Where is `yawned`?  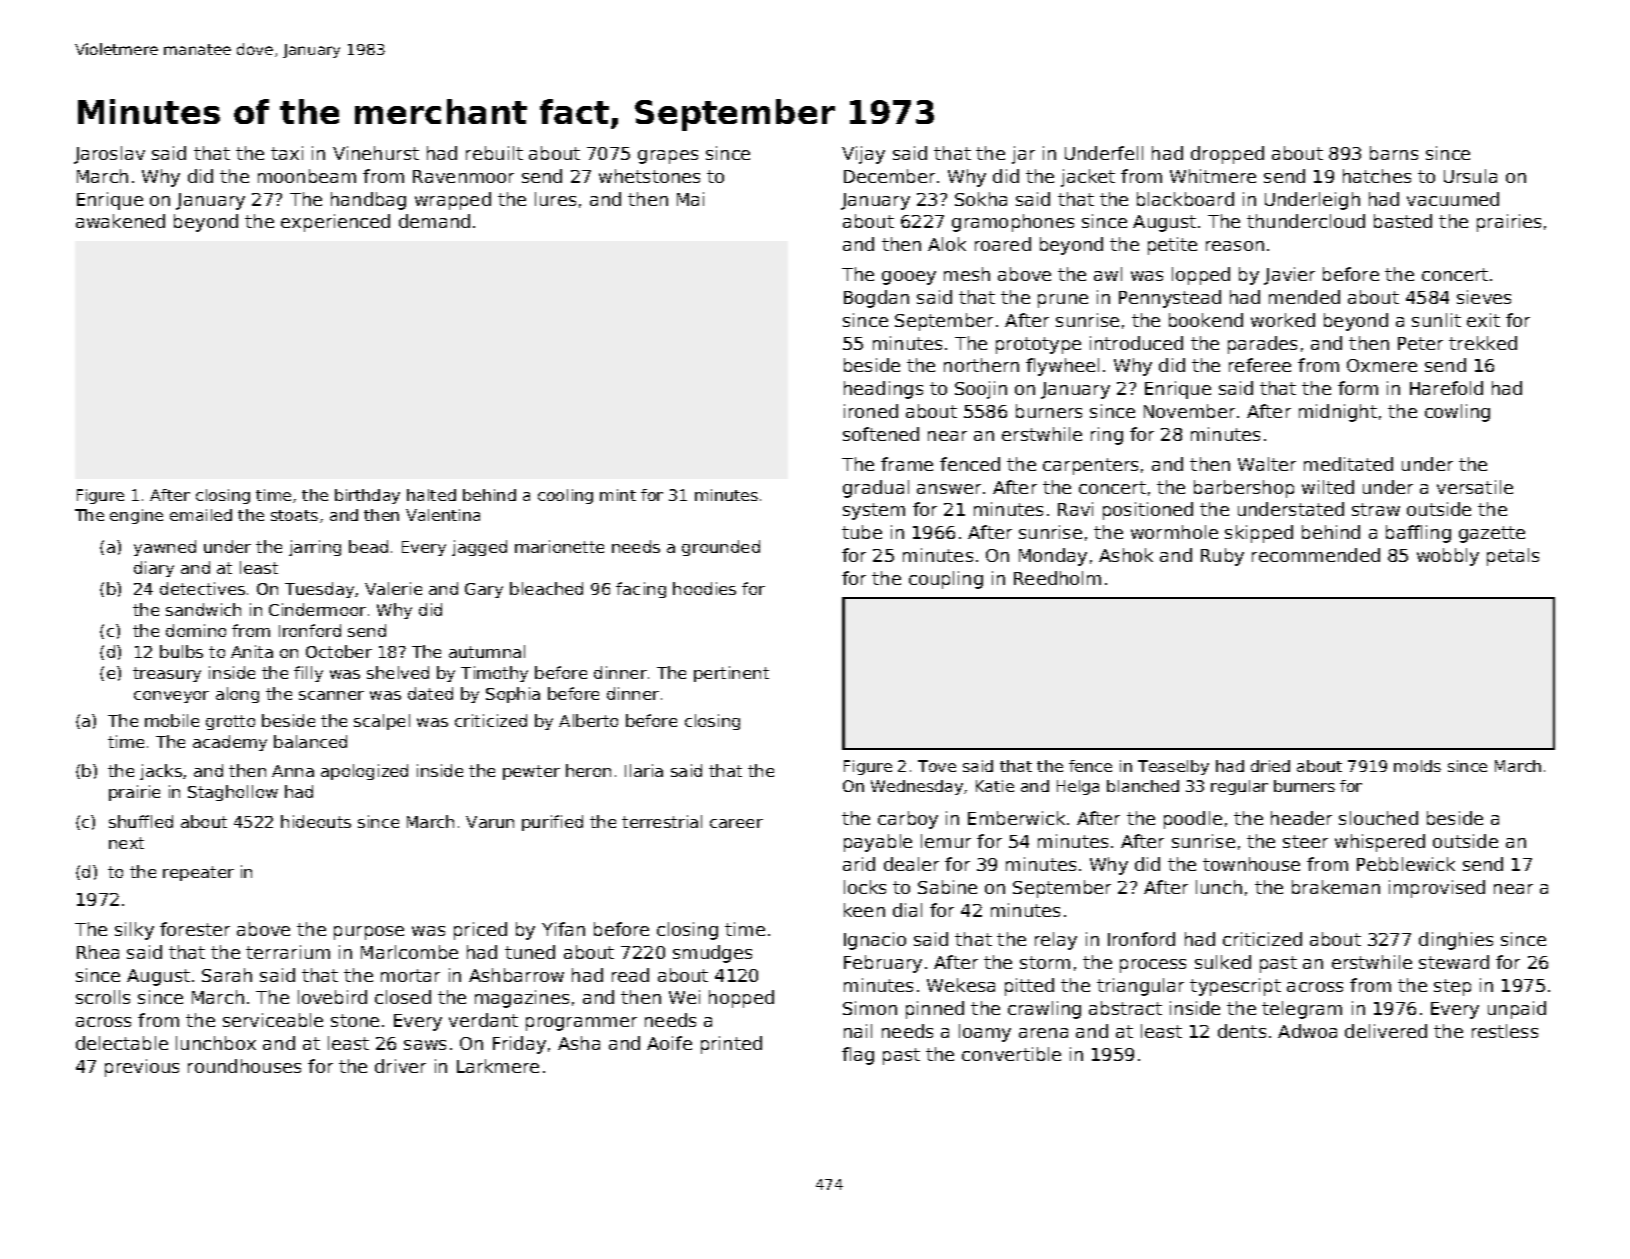
yawned is located at coordinates (165, 548).
